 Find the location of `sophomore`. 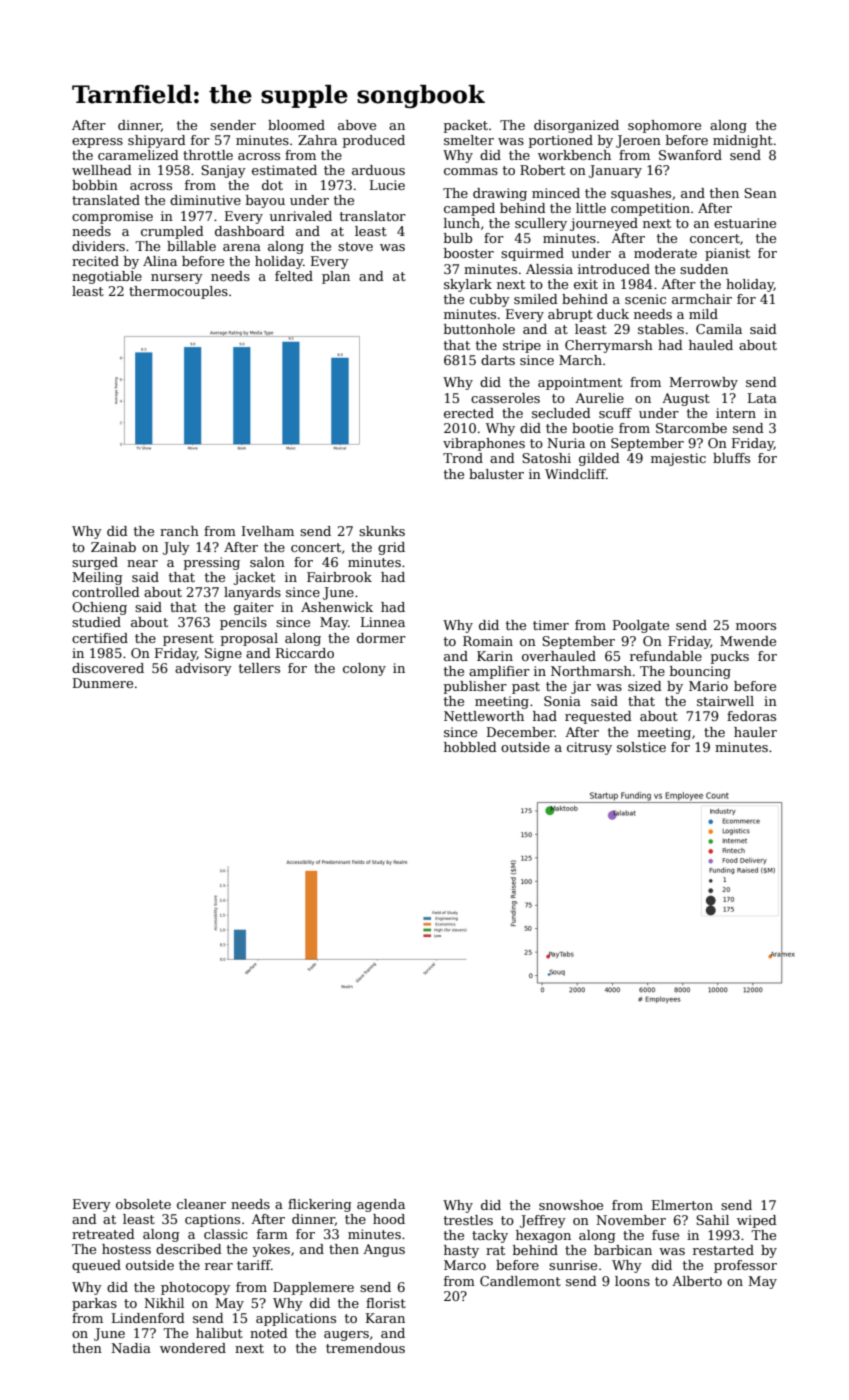

sophomore is located at coordinates (664, 126).
